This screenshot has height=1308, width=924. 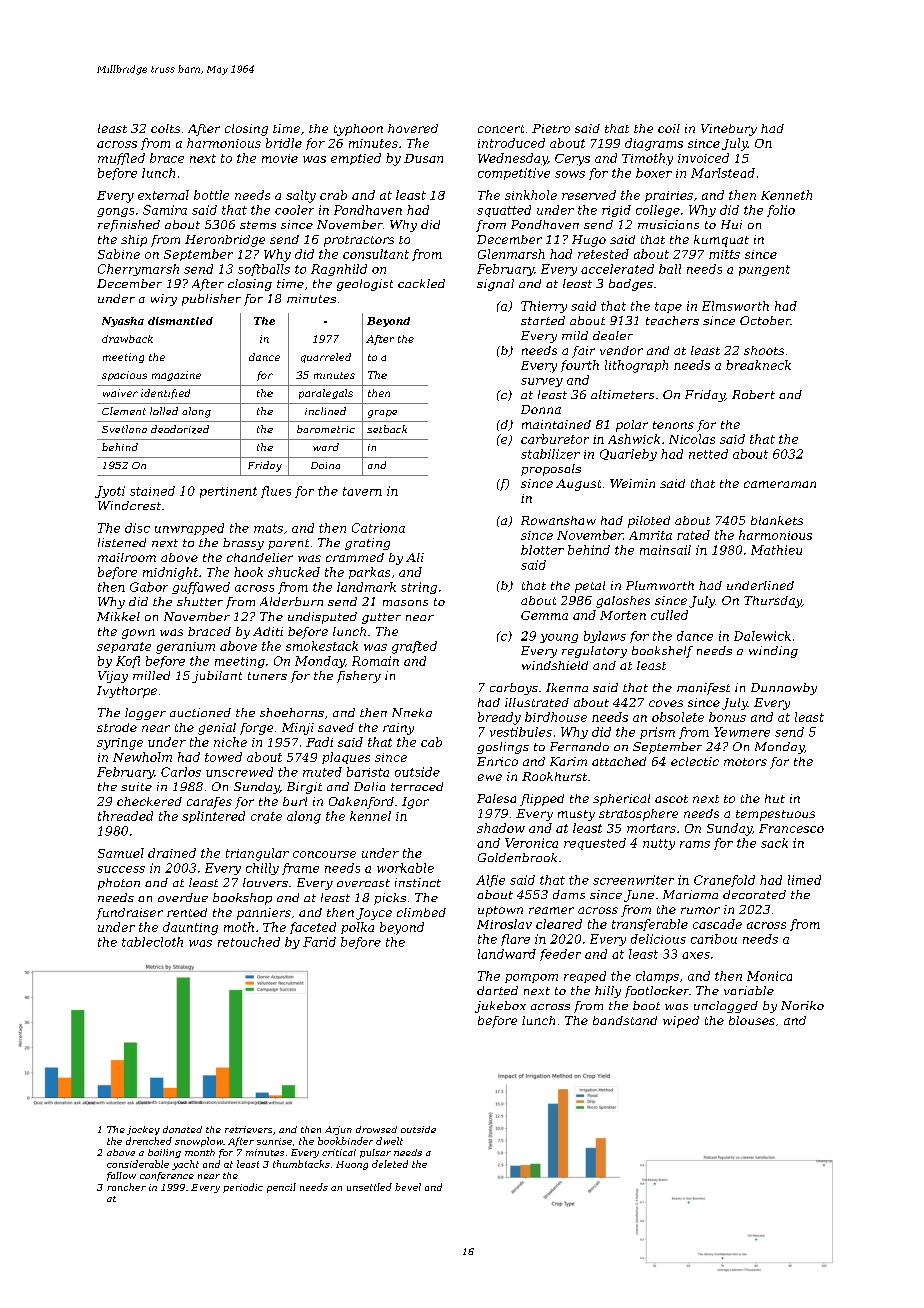 What do you see at coordinates (580, 366) in the screenshot?
I see `fourth` at bounding box center [580, 366].
